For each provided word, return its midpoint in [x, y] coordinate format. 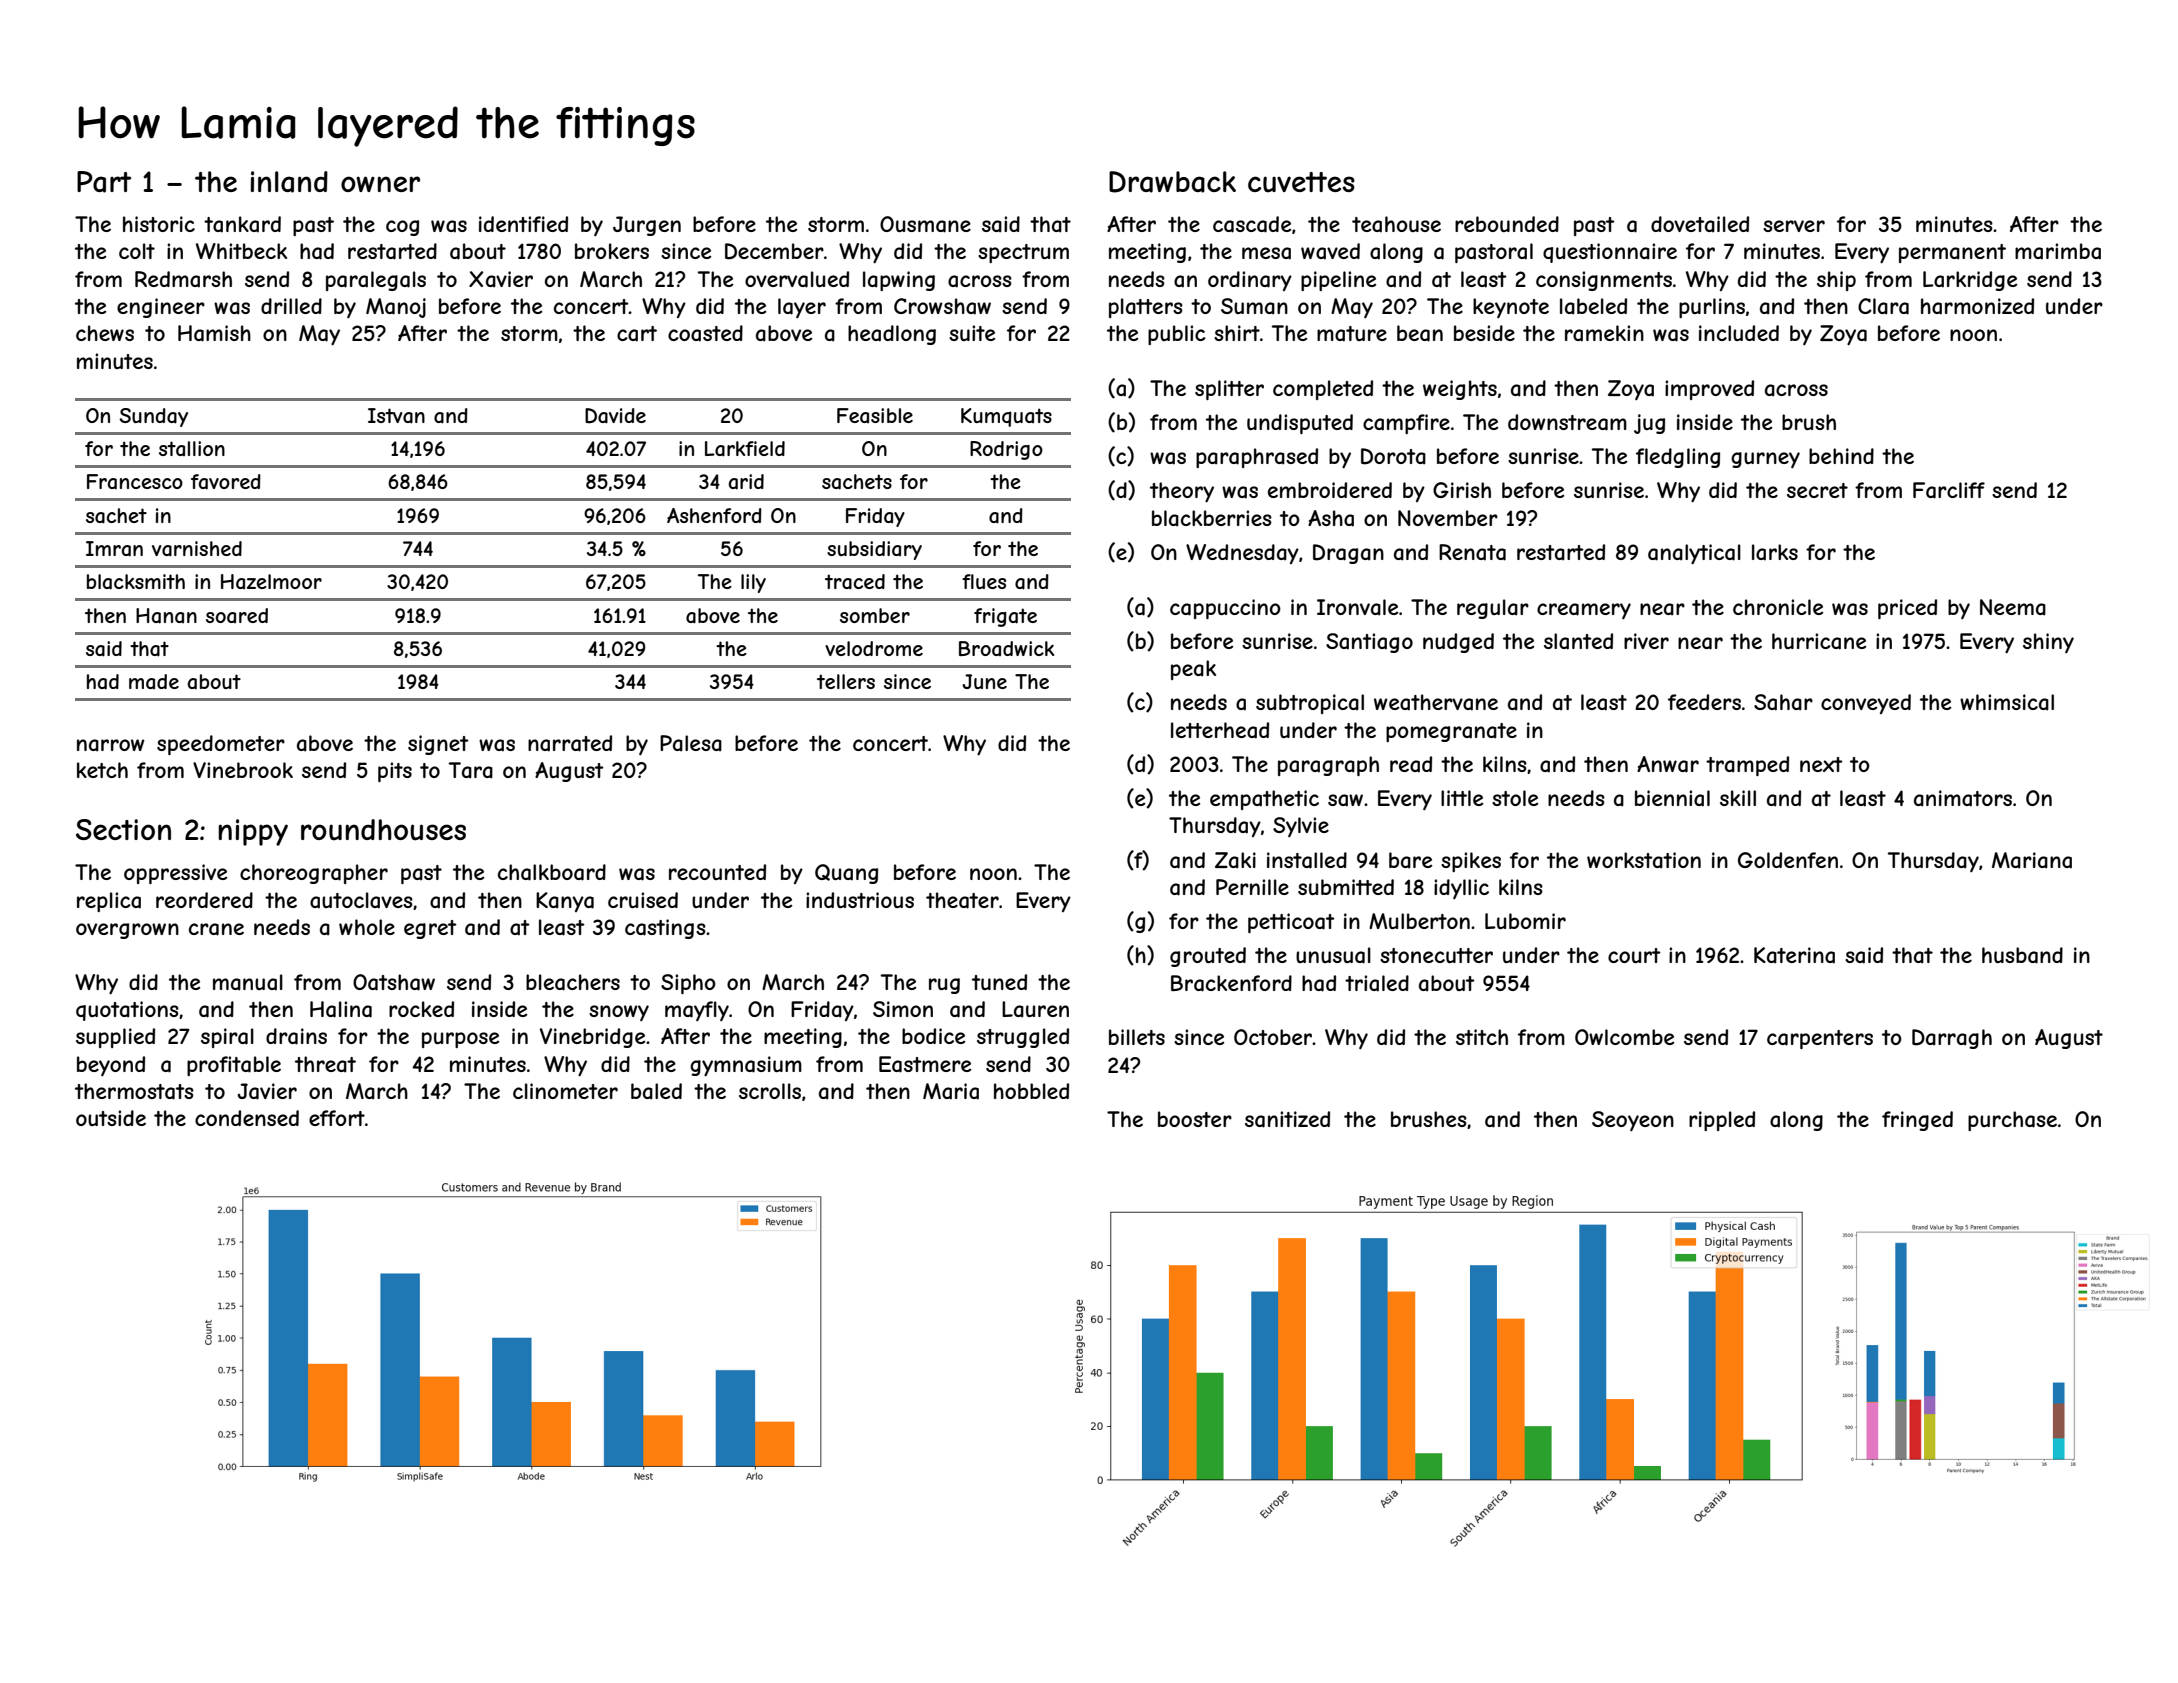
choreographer [314, 874]
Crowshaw [942, 306]
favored [226, 482]
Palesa [691, 743]
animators [1963, 798]
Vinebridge [592, 1038]
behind [1841, 456]
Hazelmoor [271, 581]
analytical [1694, 554]
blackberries [1212, 518]
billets [1137, 1037]
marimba [2058, 251]
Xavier [501, 279]
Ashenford [714, 515]
